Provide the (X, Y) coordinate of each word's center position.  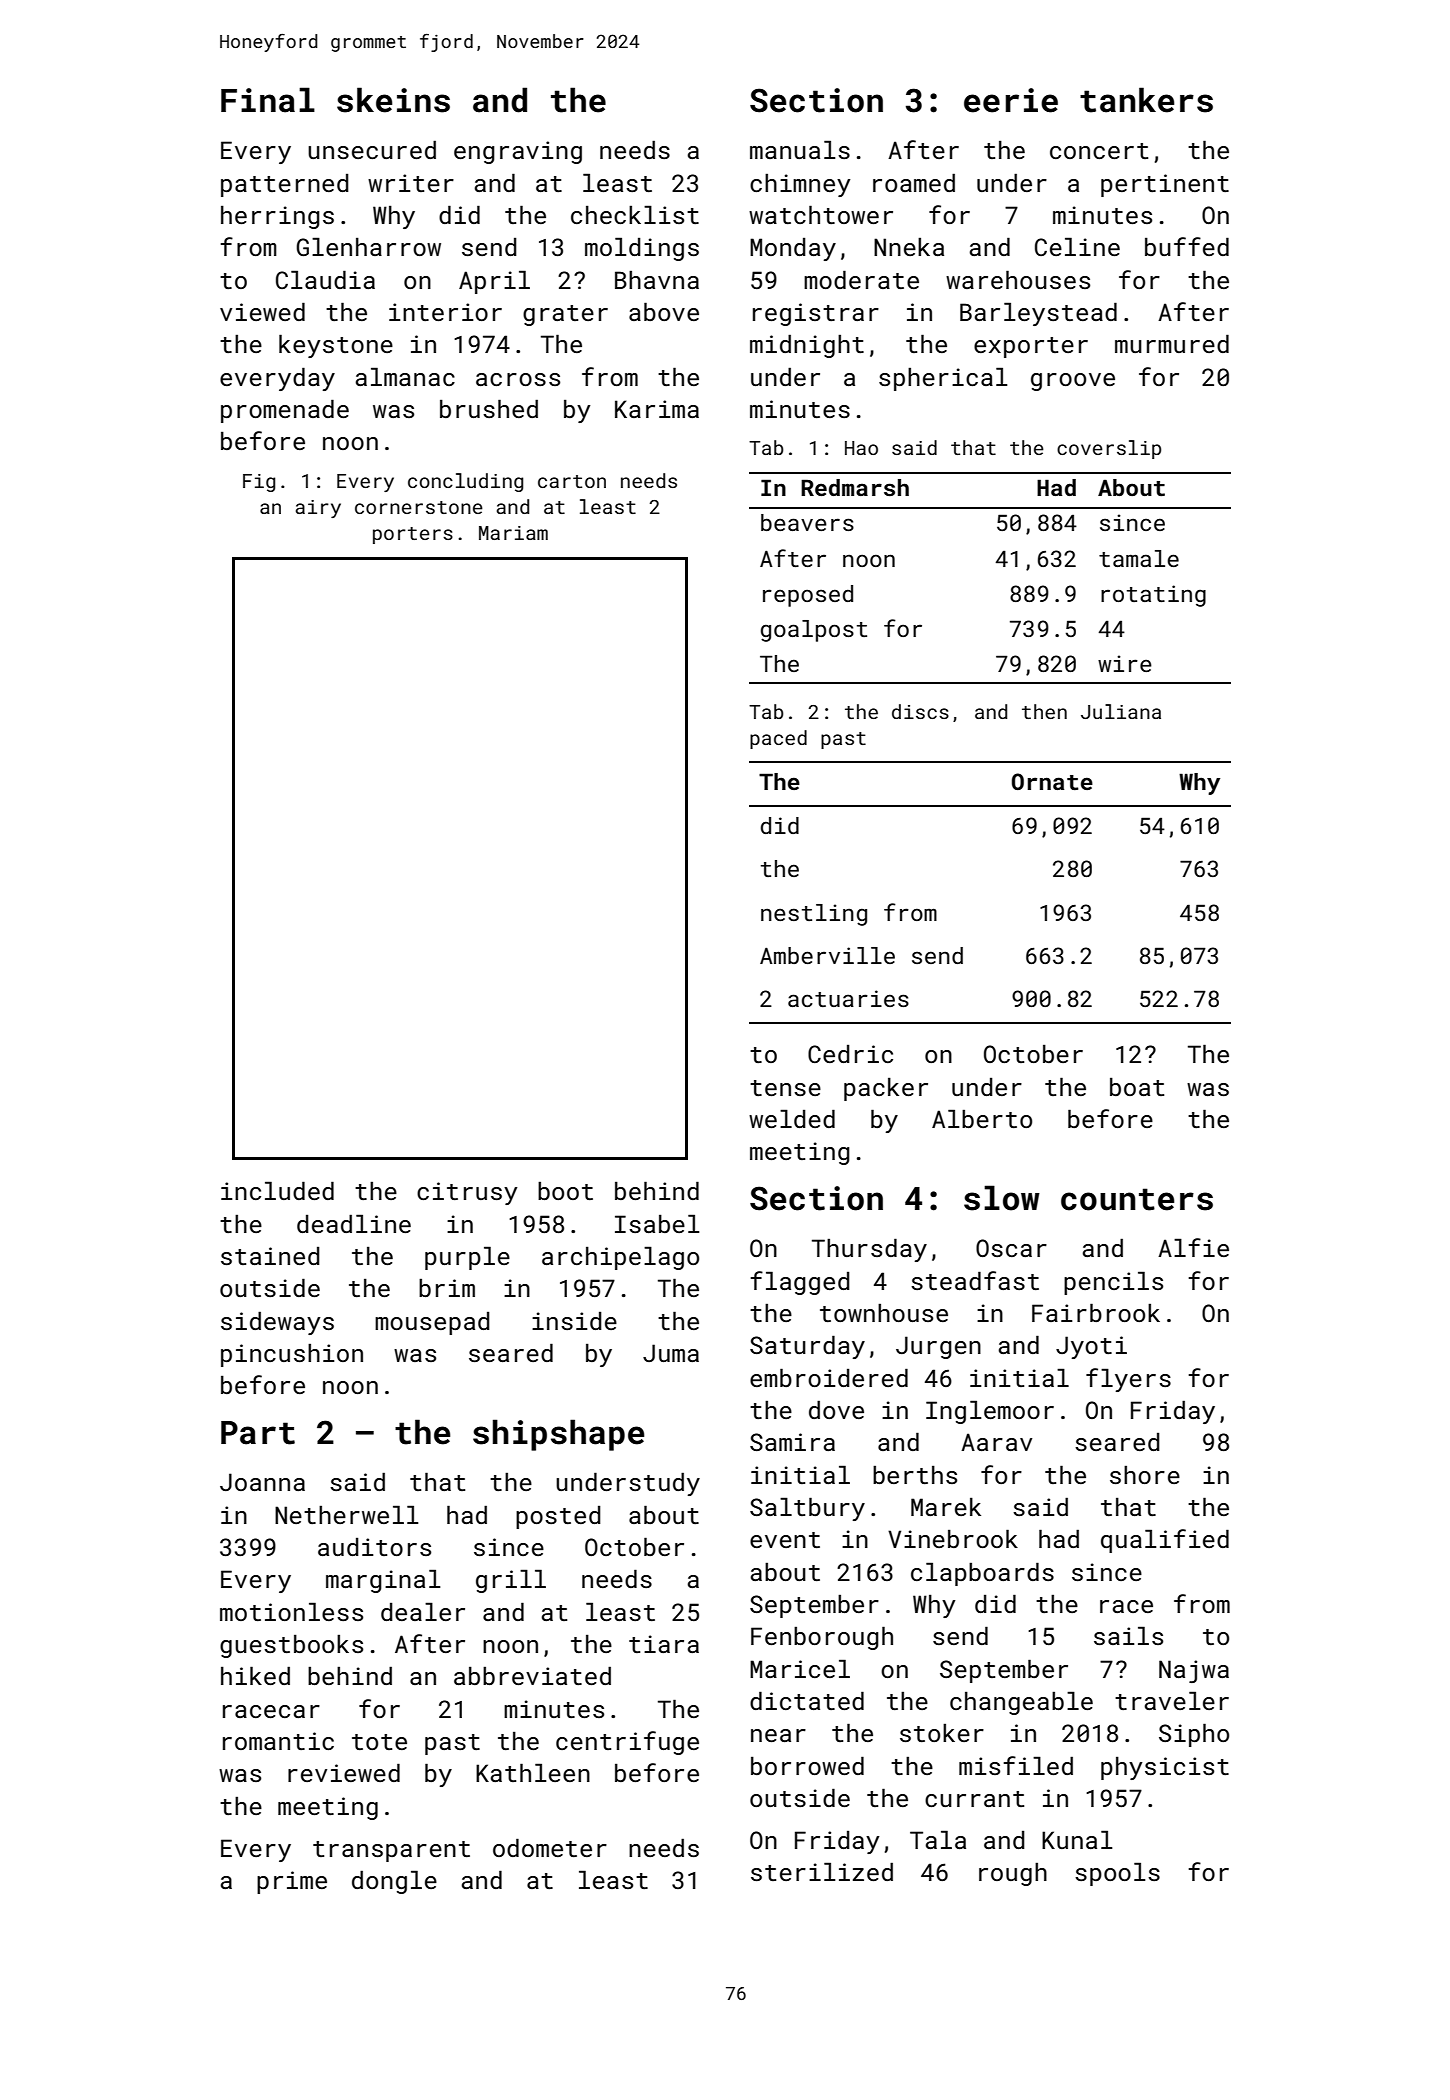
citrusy (467, 1193)
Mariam (513, 533)
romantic (278, 1741)
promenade (285, 411)
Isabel (657, 1223)
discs (920, 711)
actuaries (848, 998)
